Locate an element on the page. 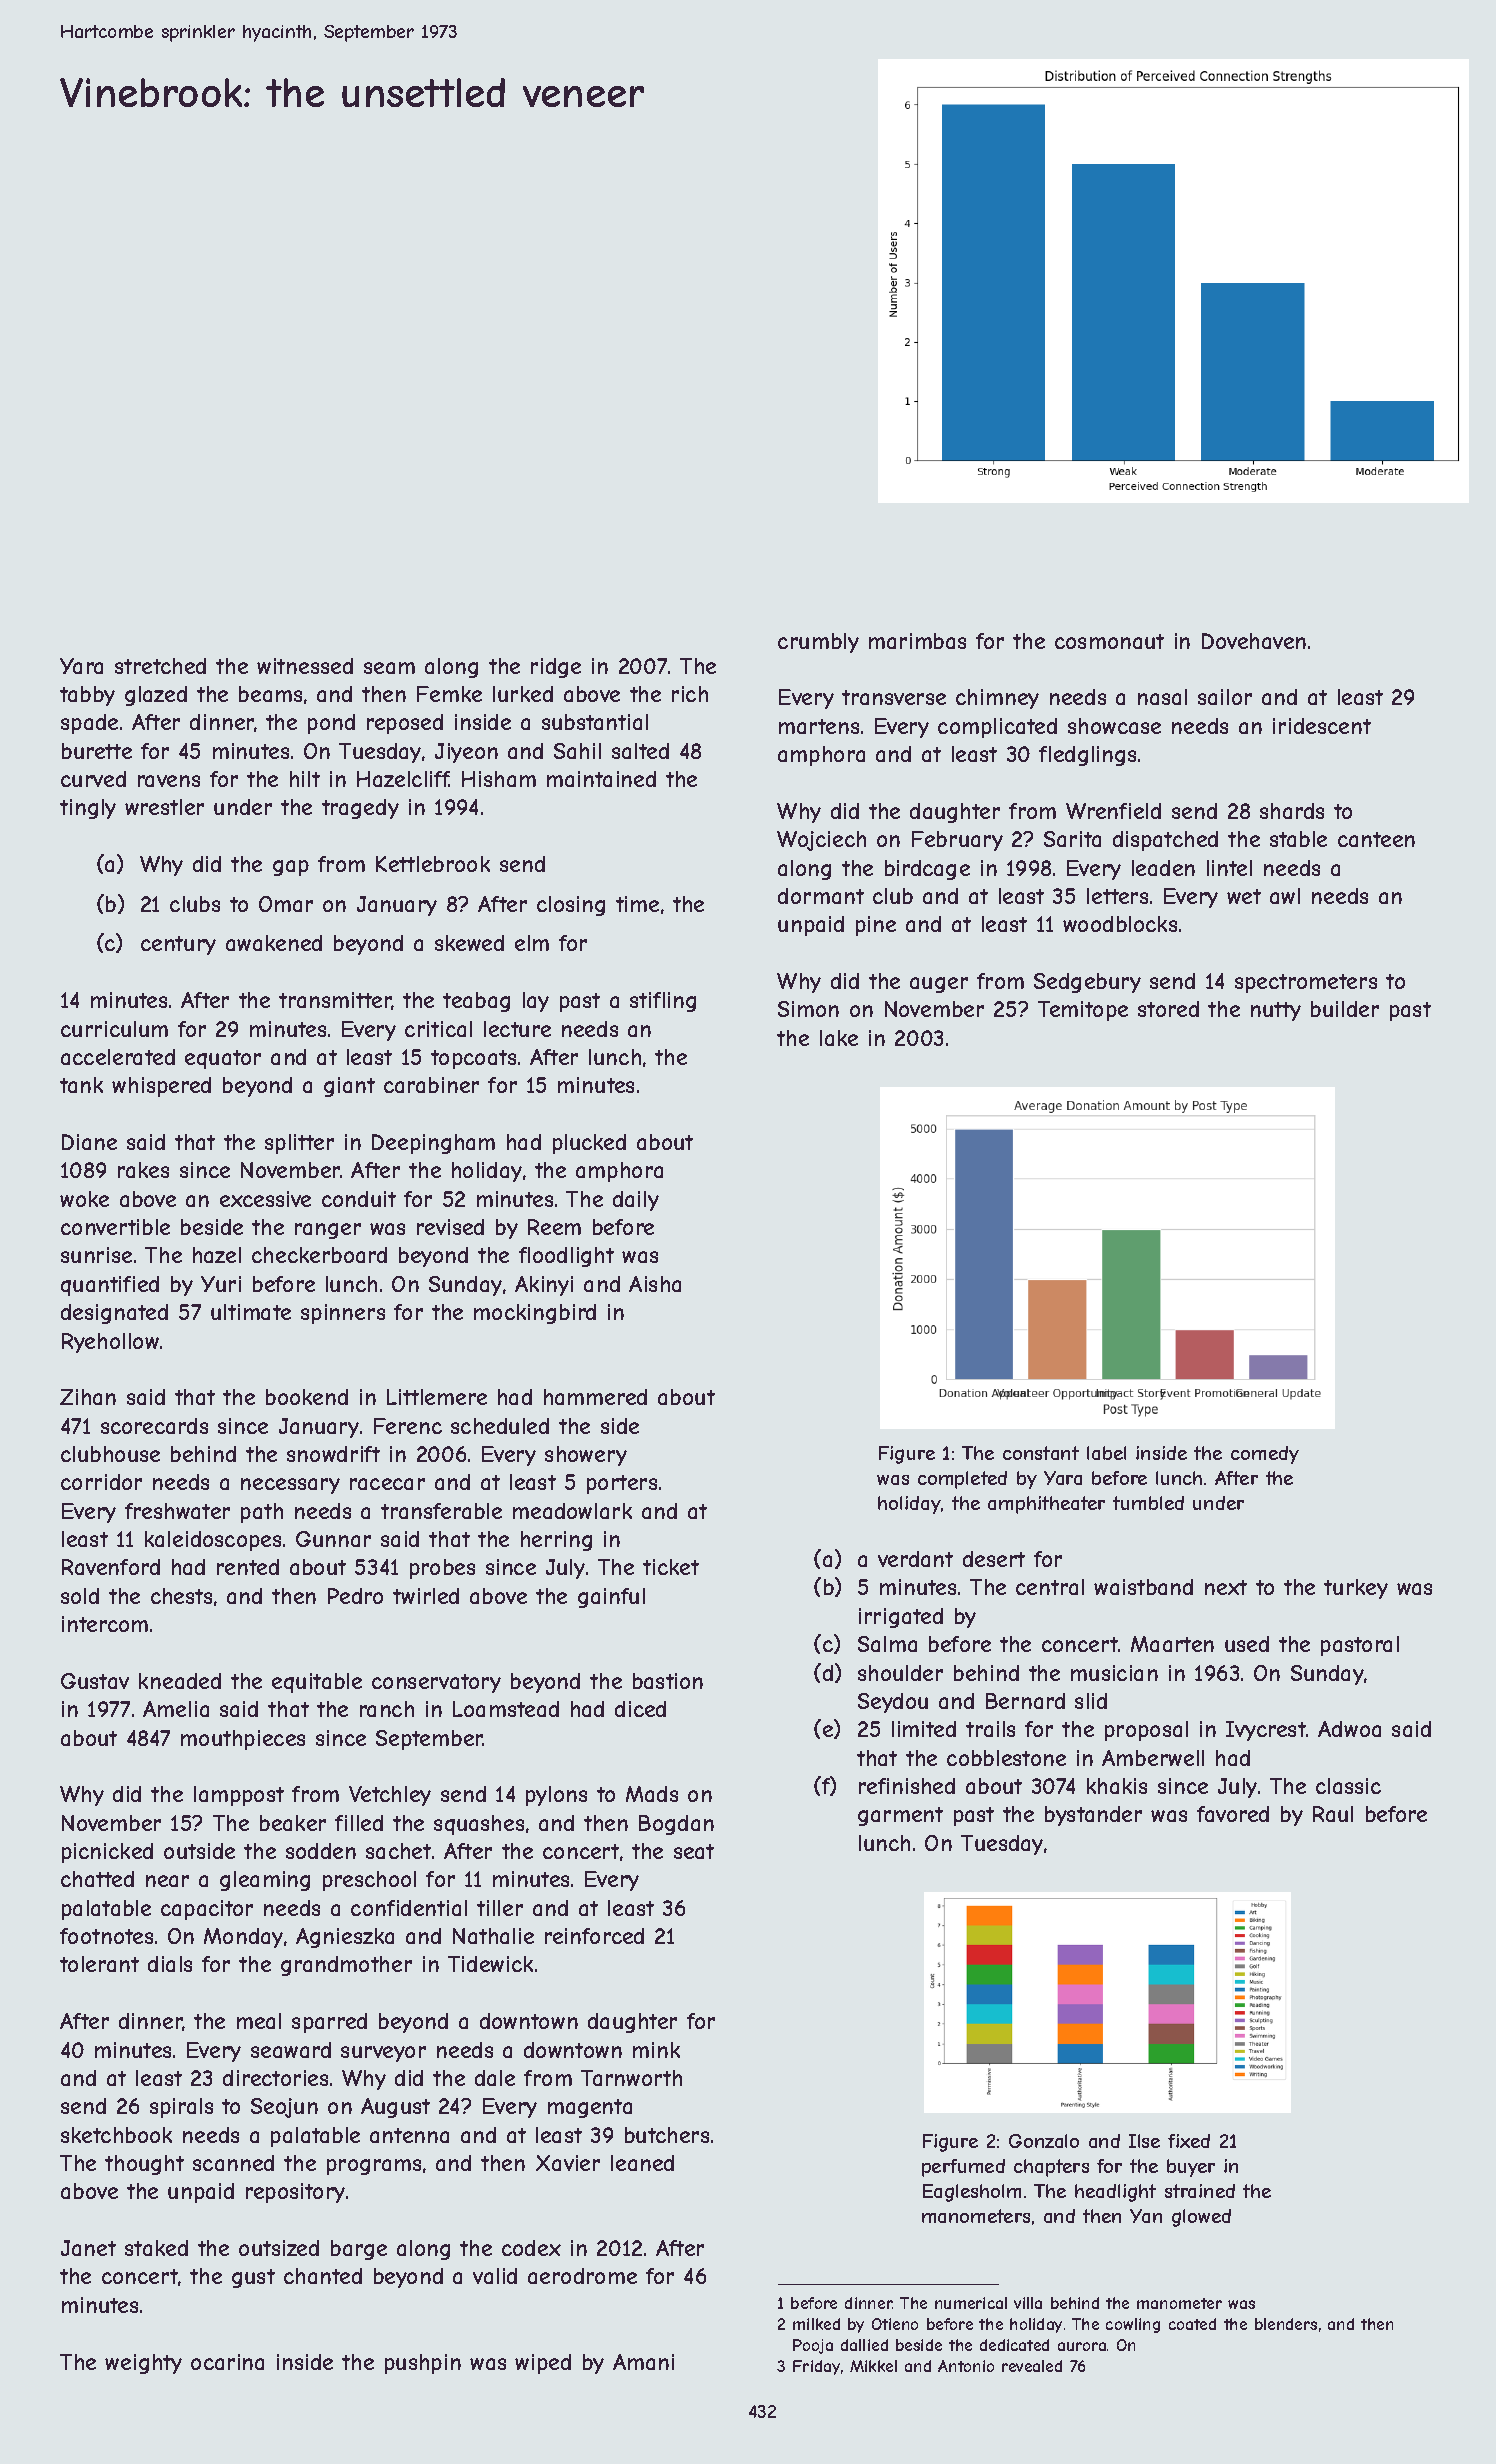 The image size is (1496, 2464). comedy is located at coordinates (1265, 1455).
